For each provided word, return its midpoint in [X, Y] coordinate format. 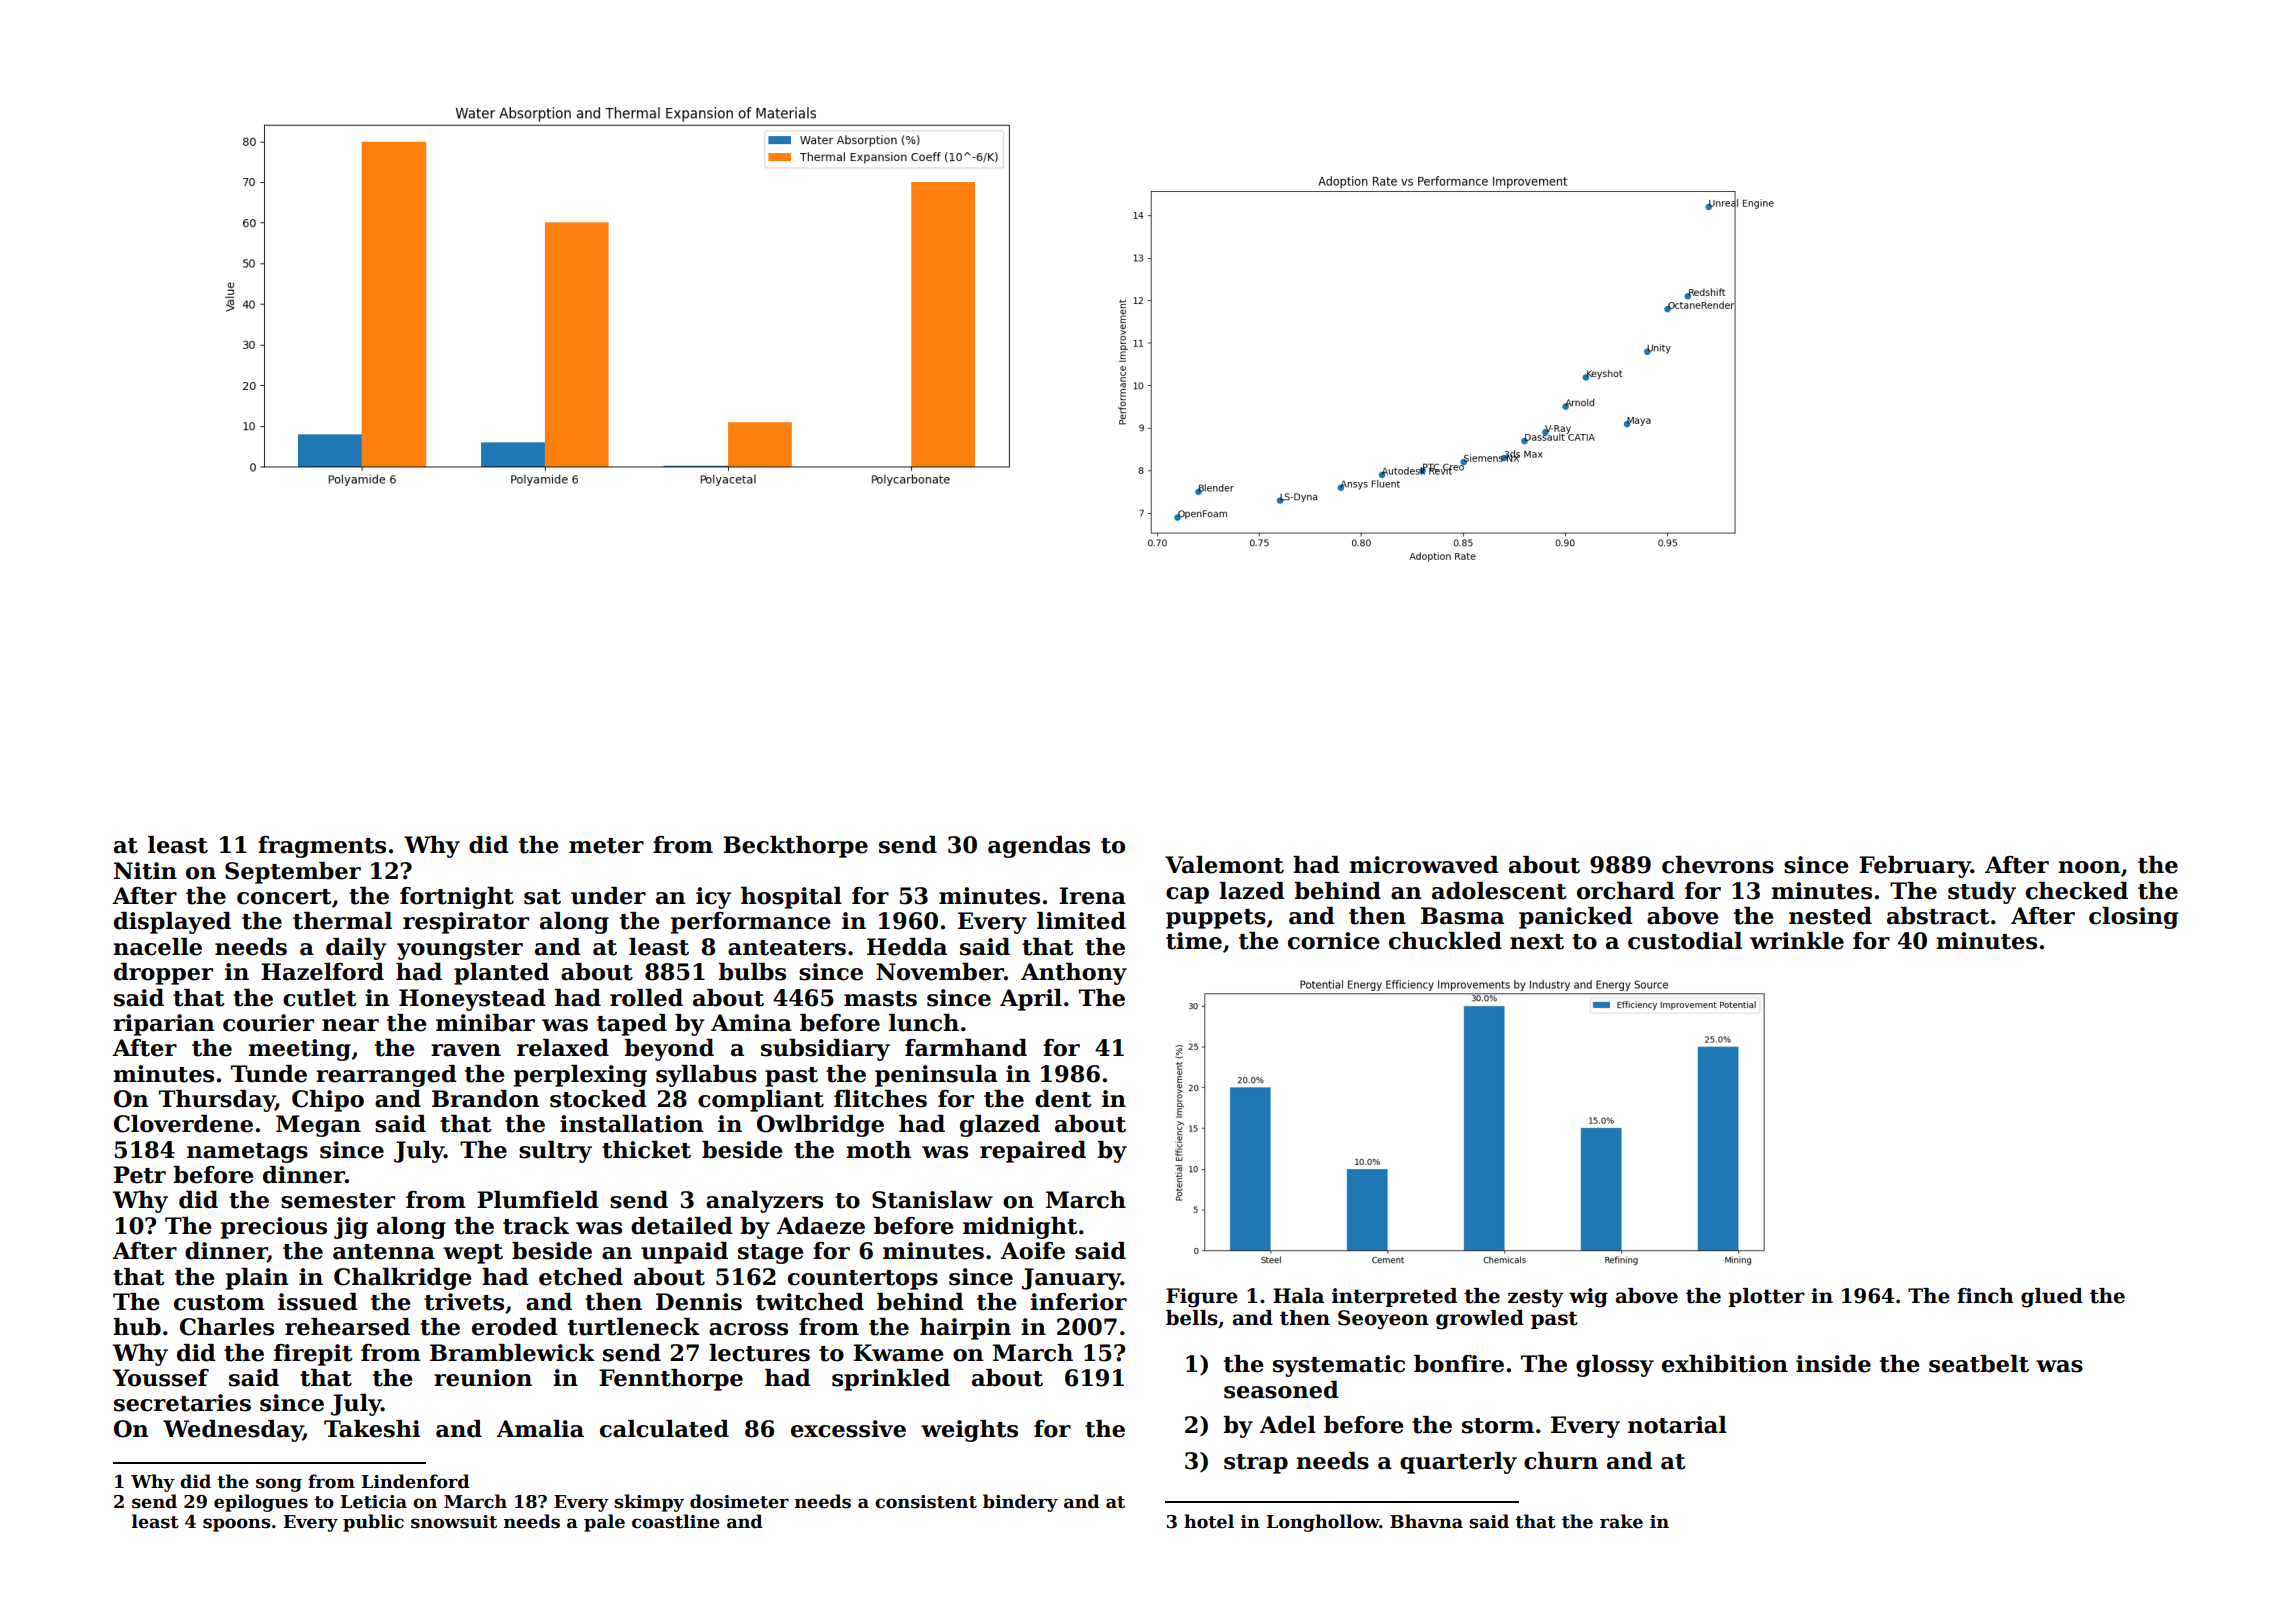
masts [880, 999]
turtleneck [634, 1327]
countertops [863, 1280]
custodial [1685, 941]
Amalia [540, 1429]
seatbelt [1979, 1364]
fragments [322, 847]
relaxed [563, 1048]
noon [2089, 867]
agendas [1039, 847]
